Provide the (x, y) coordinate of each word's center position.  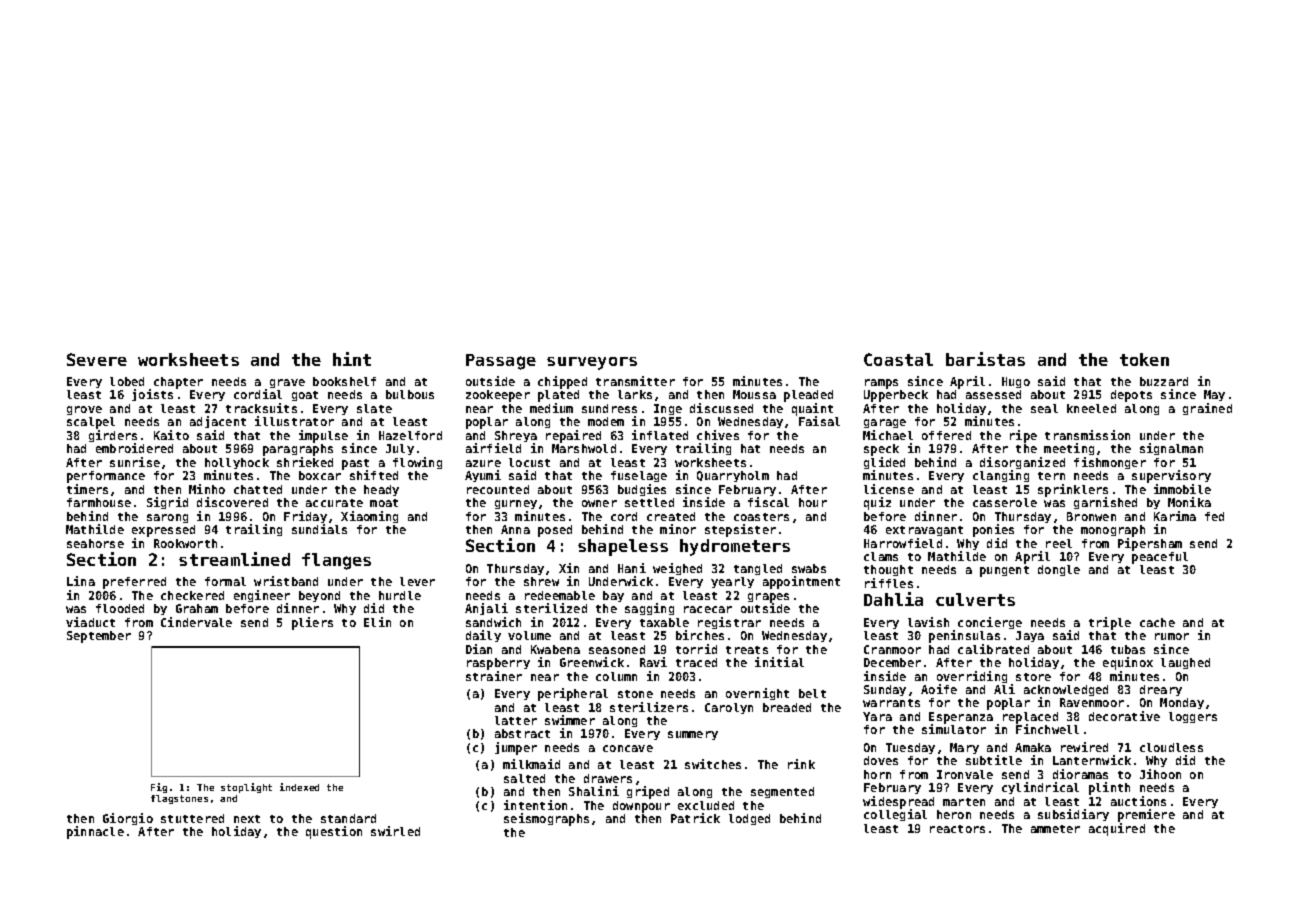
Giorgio (128, 819)
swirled (395, 831)
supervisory (1171, 476)
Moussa (754, 394)
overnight (757, 694)
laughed (1185, 663)
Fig (159, 788)
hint (352, 359)
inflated (660, 435)
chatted (258, 489)
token (1144, 359)
